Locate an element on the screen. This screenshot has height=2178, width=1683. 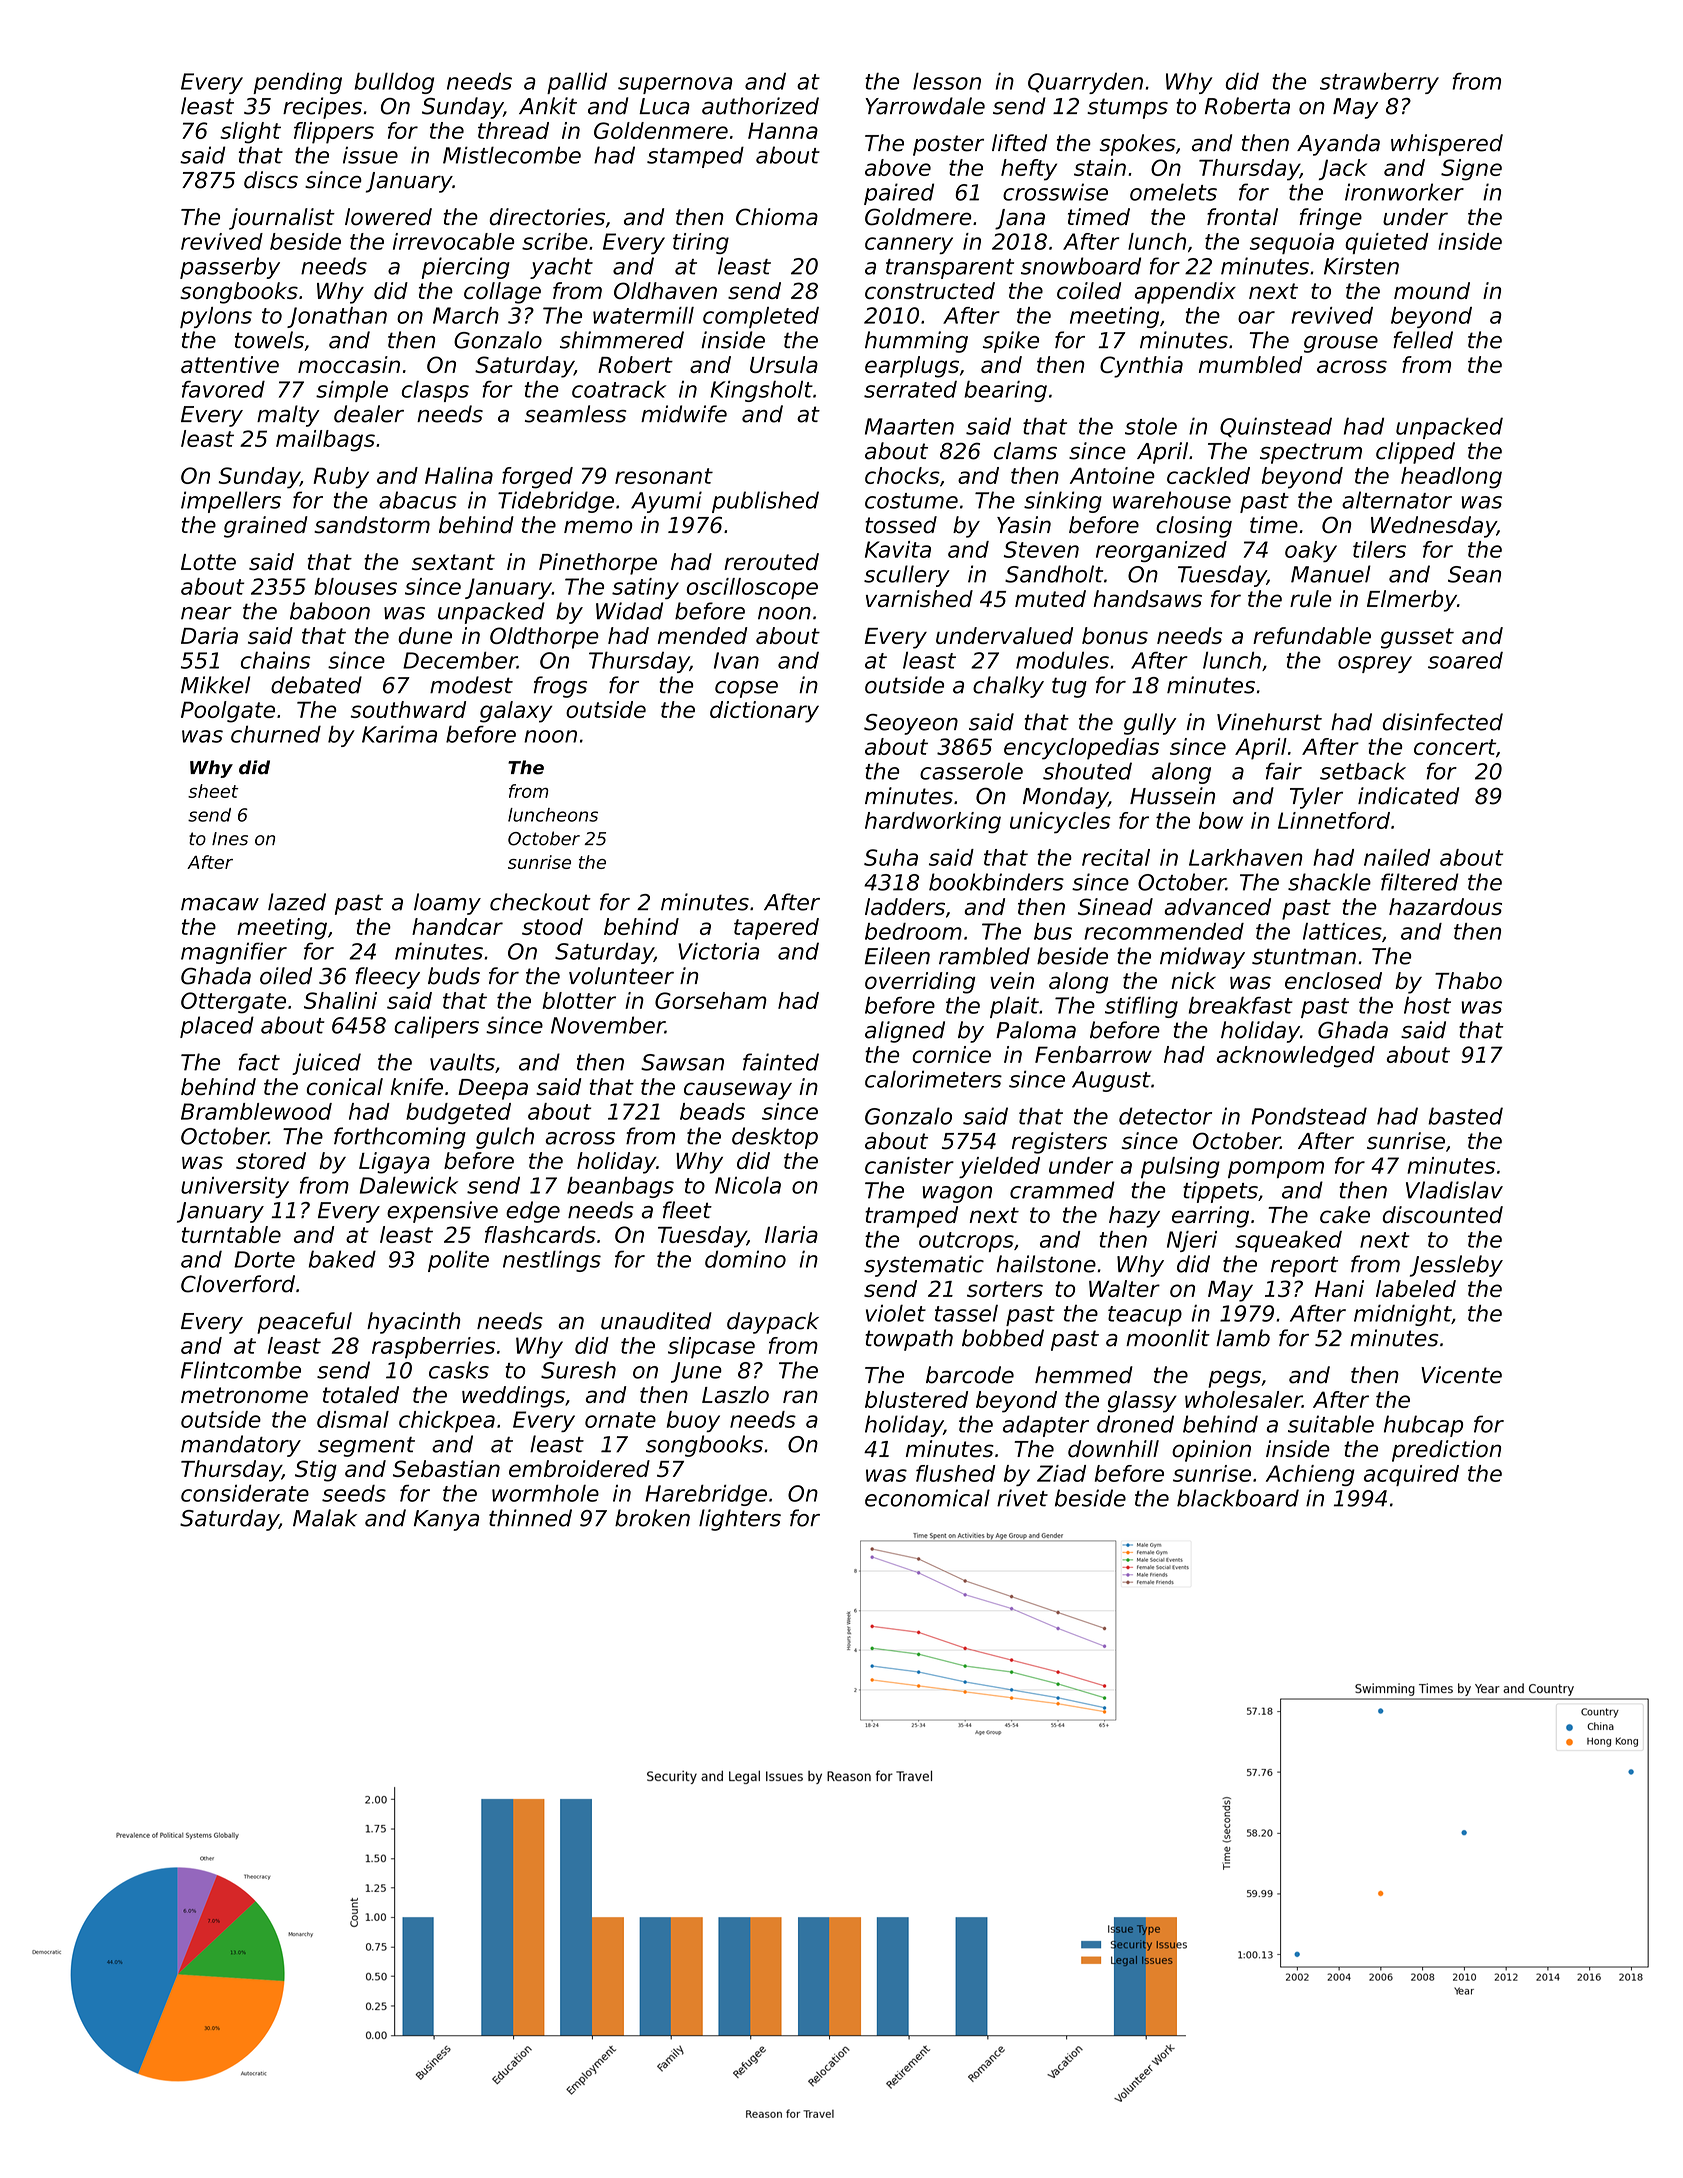
tapered is located at coordinates (776, 929).
